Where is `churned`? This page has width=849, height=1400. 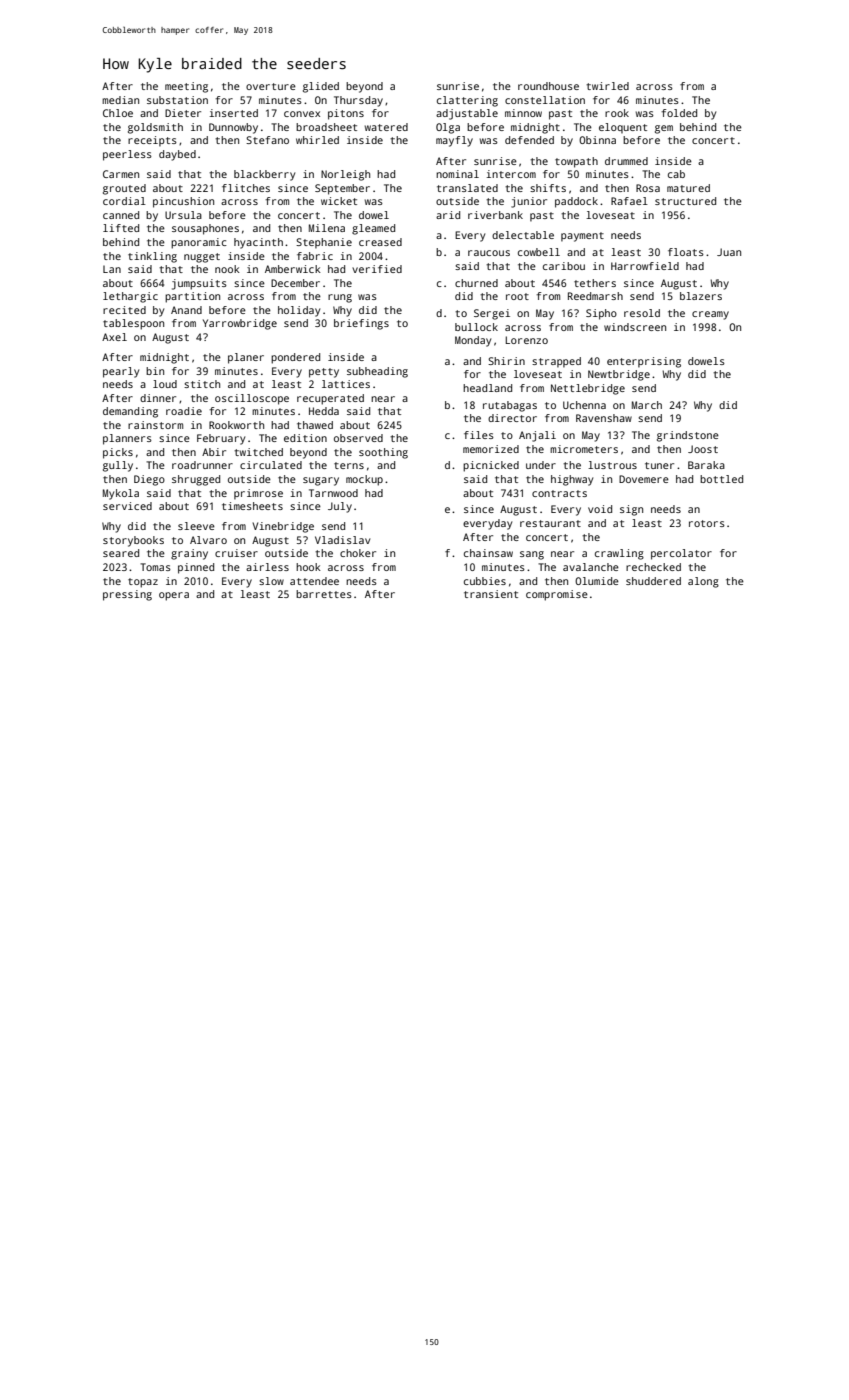 churned is located at coordinates (476, 283).
